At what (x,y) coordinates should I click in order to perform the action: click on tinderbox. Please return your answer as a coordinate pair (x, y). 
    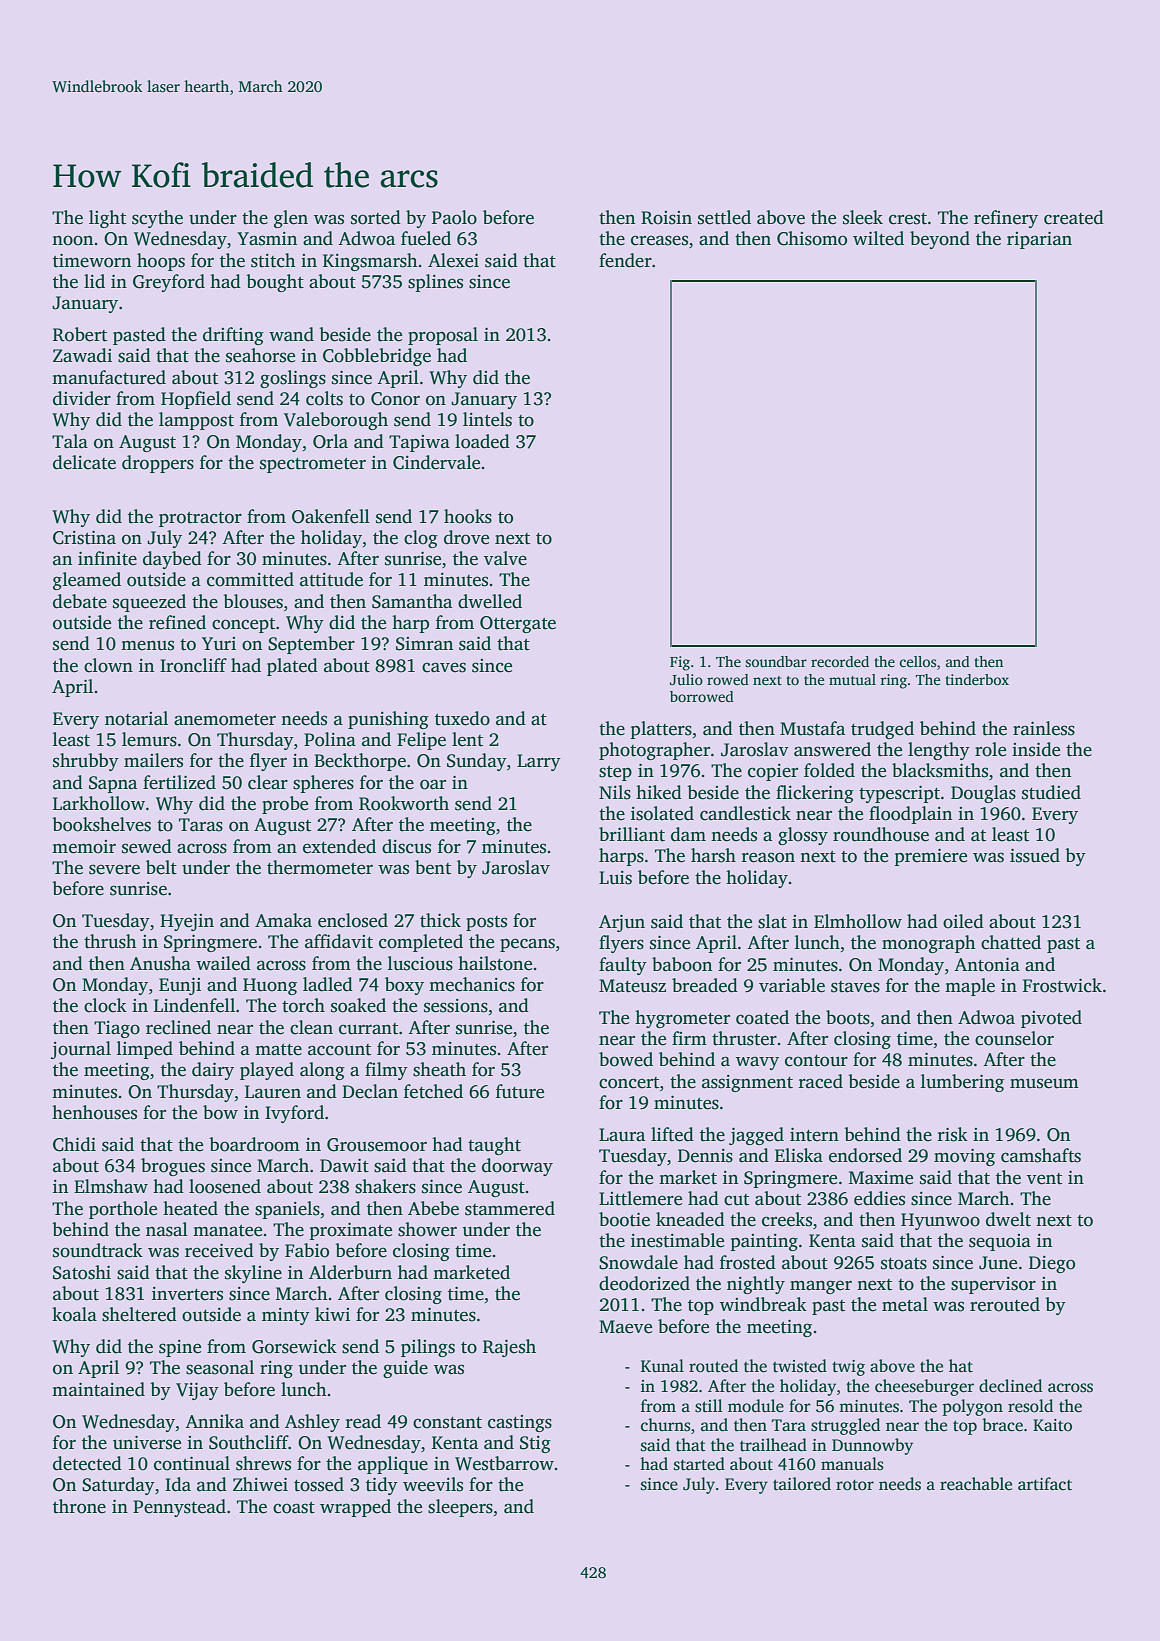
    Looking at the image, I should click on (977, 679).
